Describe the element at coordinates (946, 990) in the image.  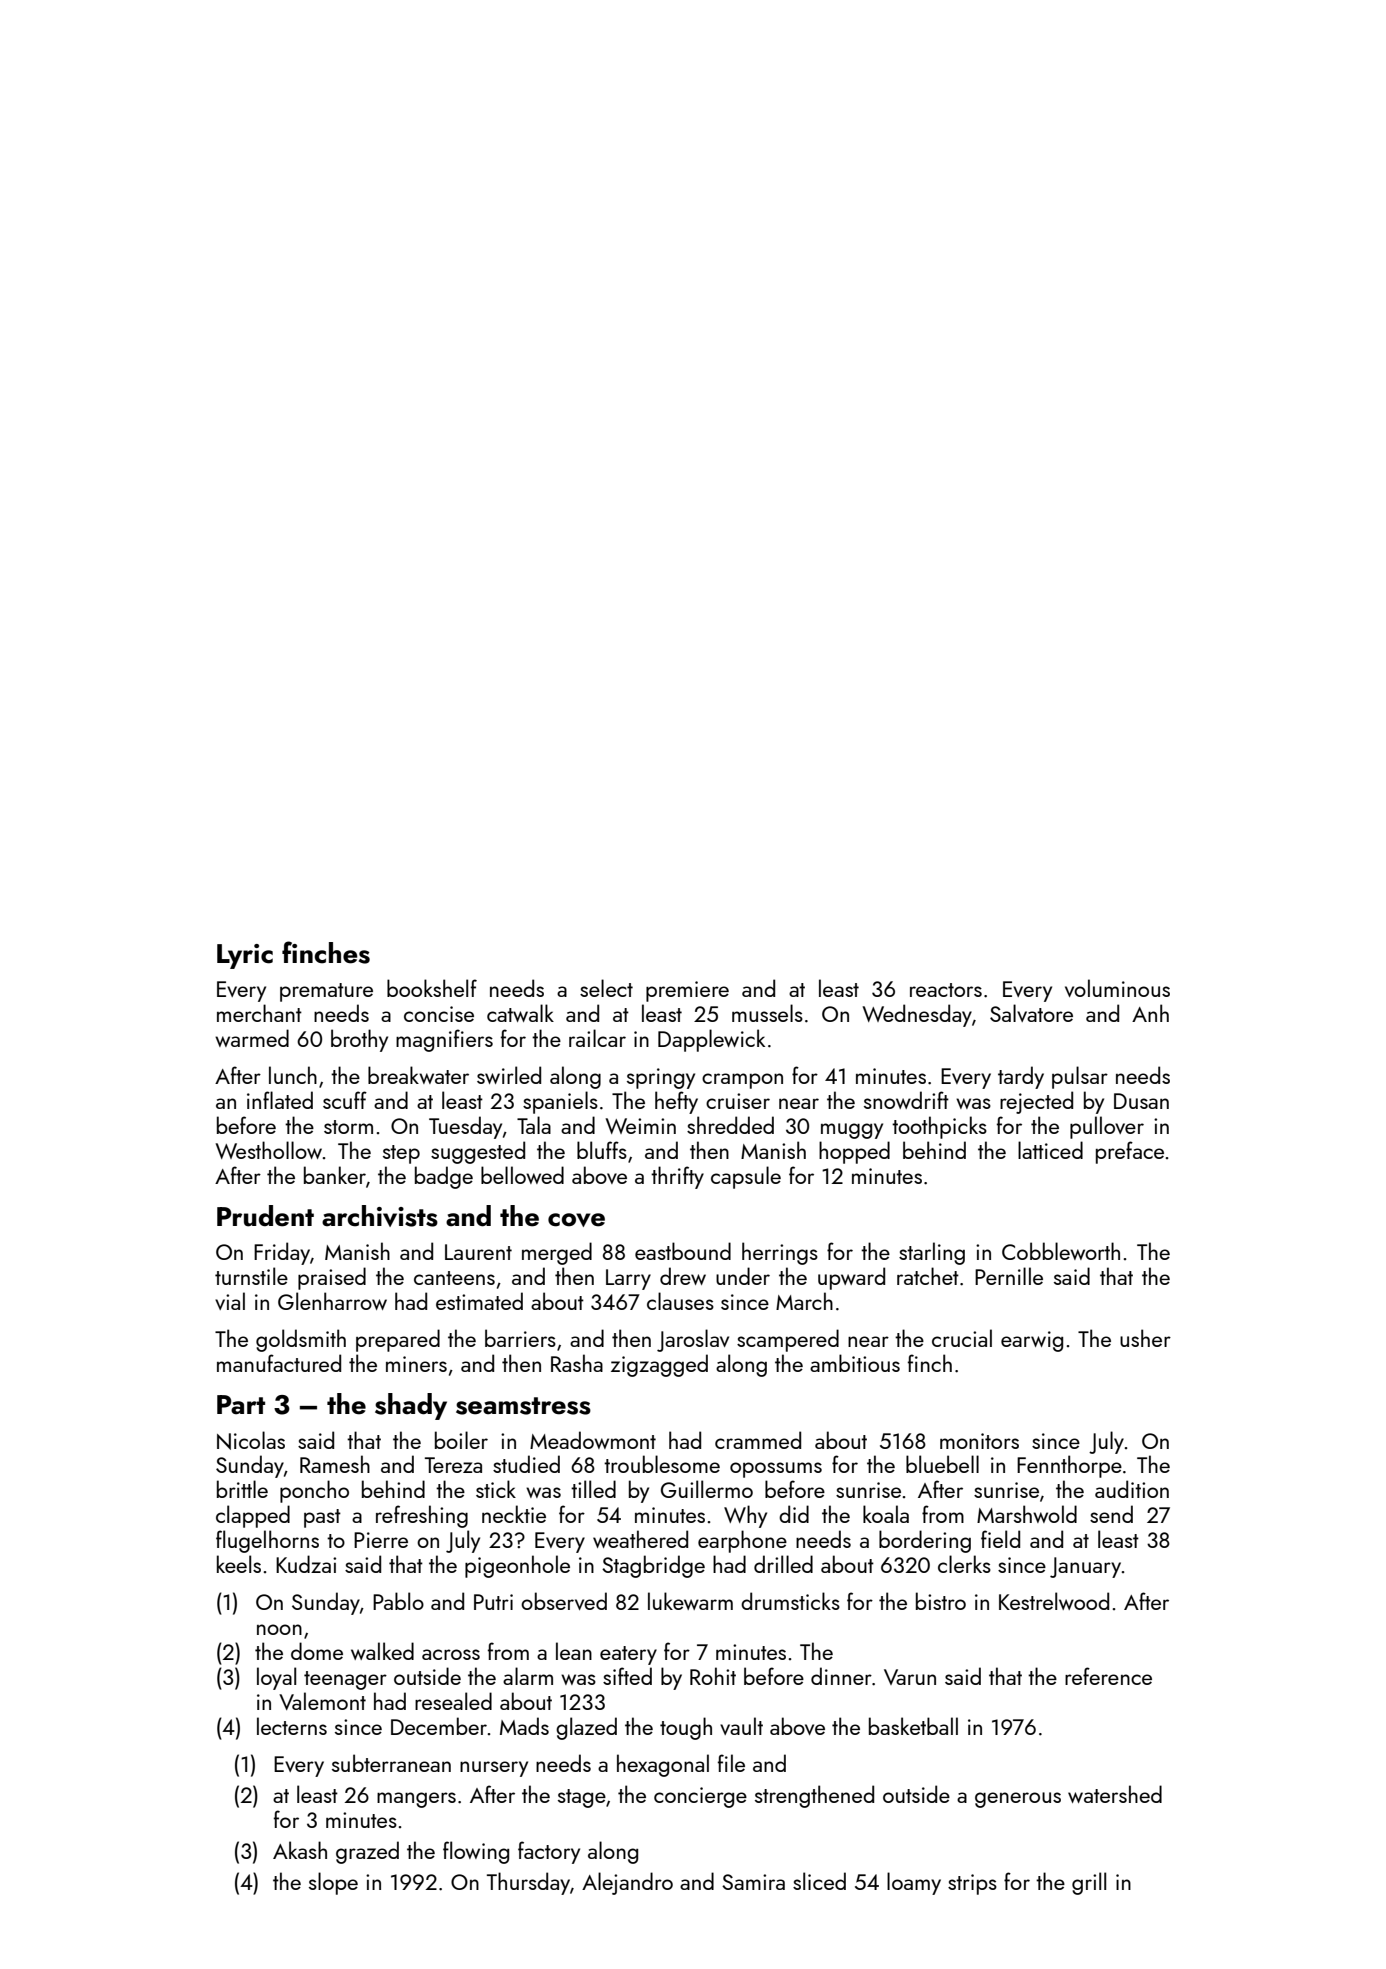
I see `reactors` at that location.
